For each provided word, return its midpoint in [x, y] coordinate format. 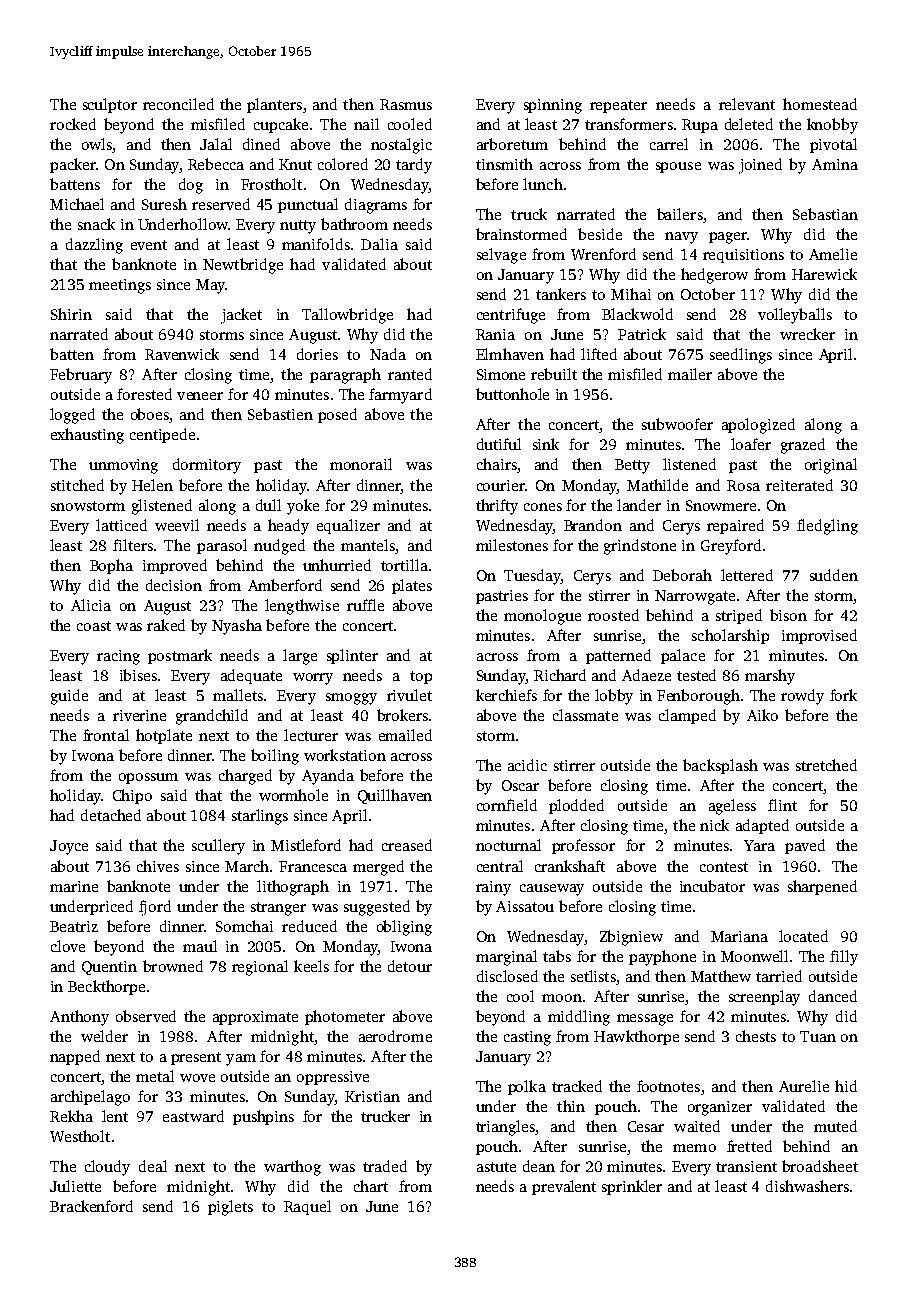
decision [174, 585]
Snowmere [721, 505]
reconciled [178, 104]
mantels [368, 545]
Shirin [71, 314]
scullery [218, 847]
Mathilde [657, 485]
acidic [527, 765]
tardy [414, 166]
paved [805, 846]
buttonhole [512, 394]
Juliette [75, 1186]
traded [385, 1166]
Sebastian [825, 214]
